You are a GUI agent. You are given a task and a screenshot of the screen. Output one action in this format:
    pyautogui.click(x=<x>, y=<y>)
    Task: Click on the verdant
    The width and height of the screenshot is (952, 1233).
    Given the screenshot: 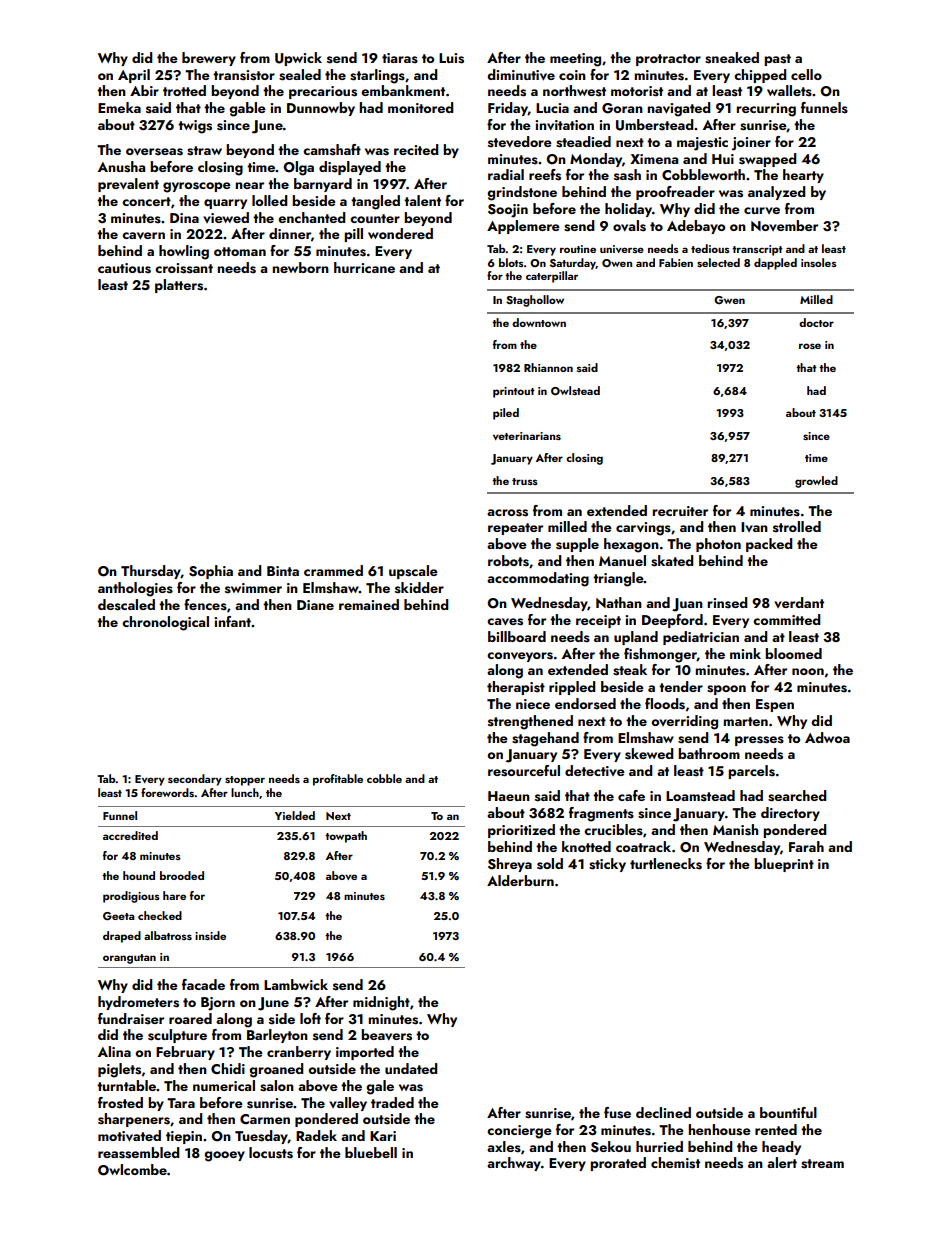 What is the action you would take?
    pyautogui.click(x=799, y=602)
